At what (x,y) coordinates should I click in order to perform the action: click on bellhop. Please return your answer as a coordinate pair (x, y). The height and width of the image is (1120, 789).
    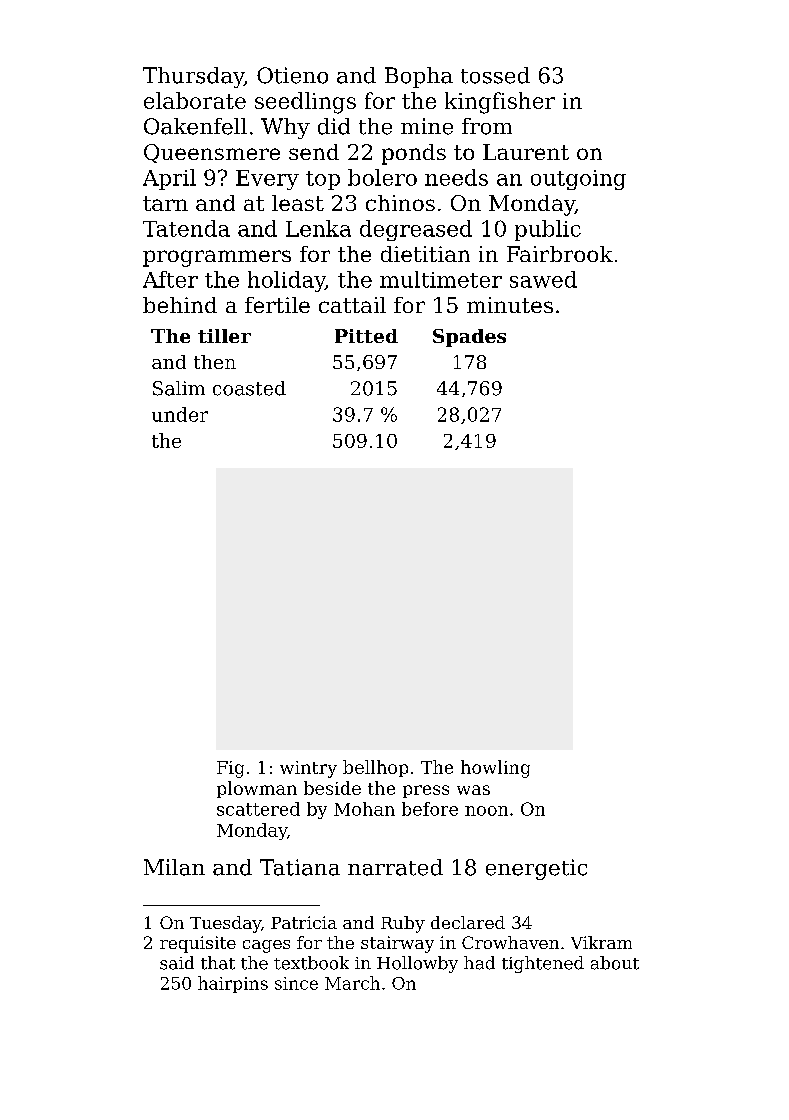
    Looking at the image, I should click on (375, 768).
